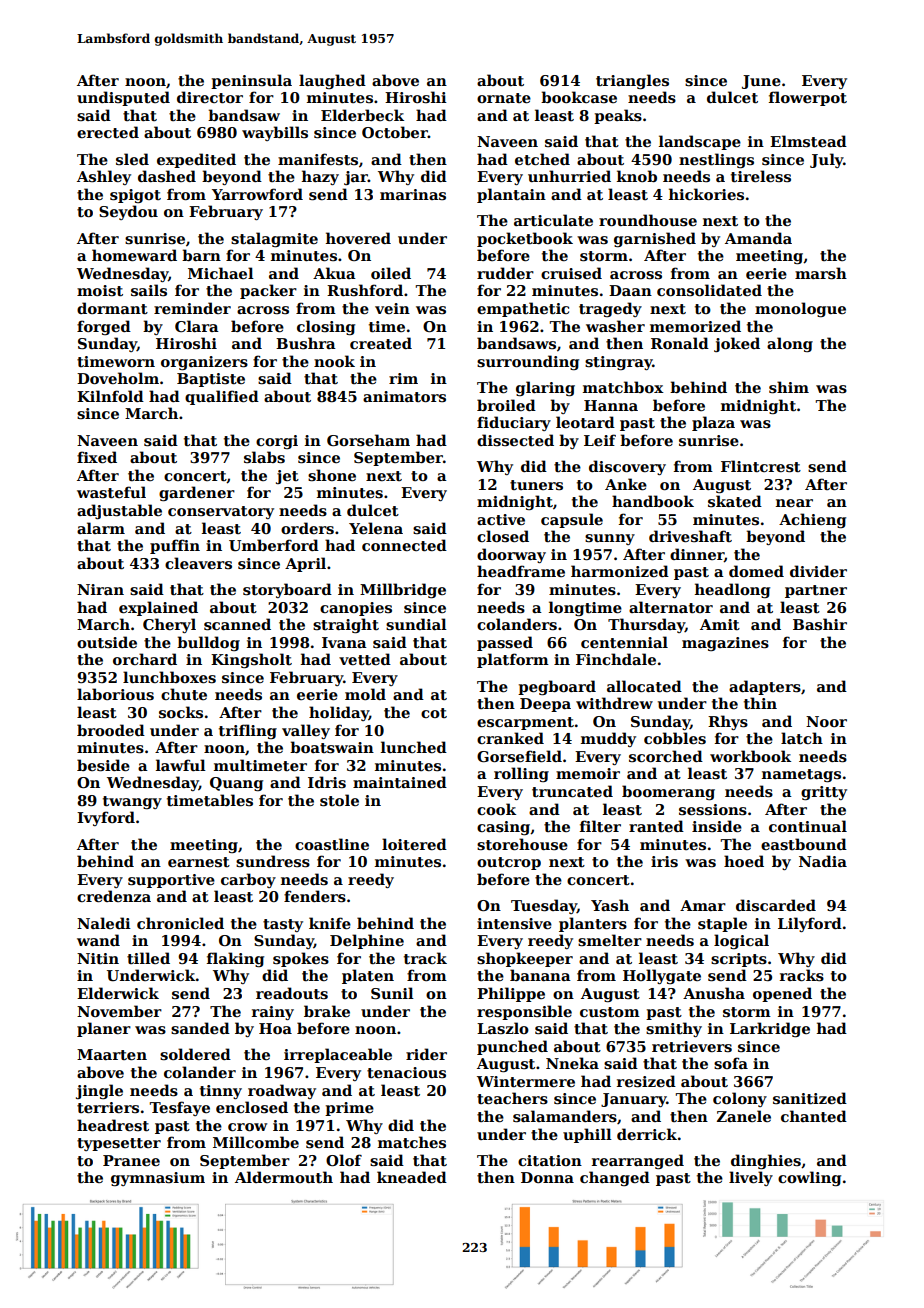  I want to click on erected, so click(108, 132).
